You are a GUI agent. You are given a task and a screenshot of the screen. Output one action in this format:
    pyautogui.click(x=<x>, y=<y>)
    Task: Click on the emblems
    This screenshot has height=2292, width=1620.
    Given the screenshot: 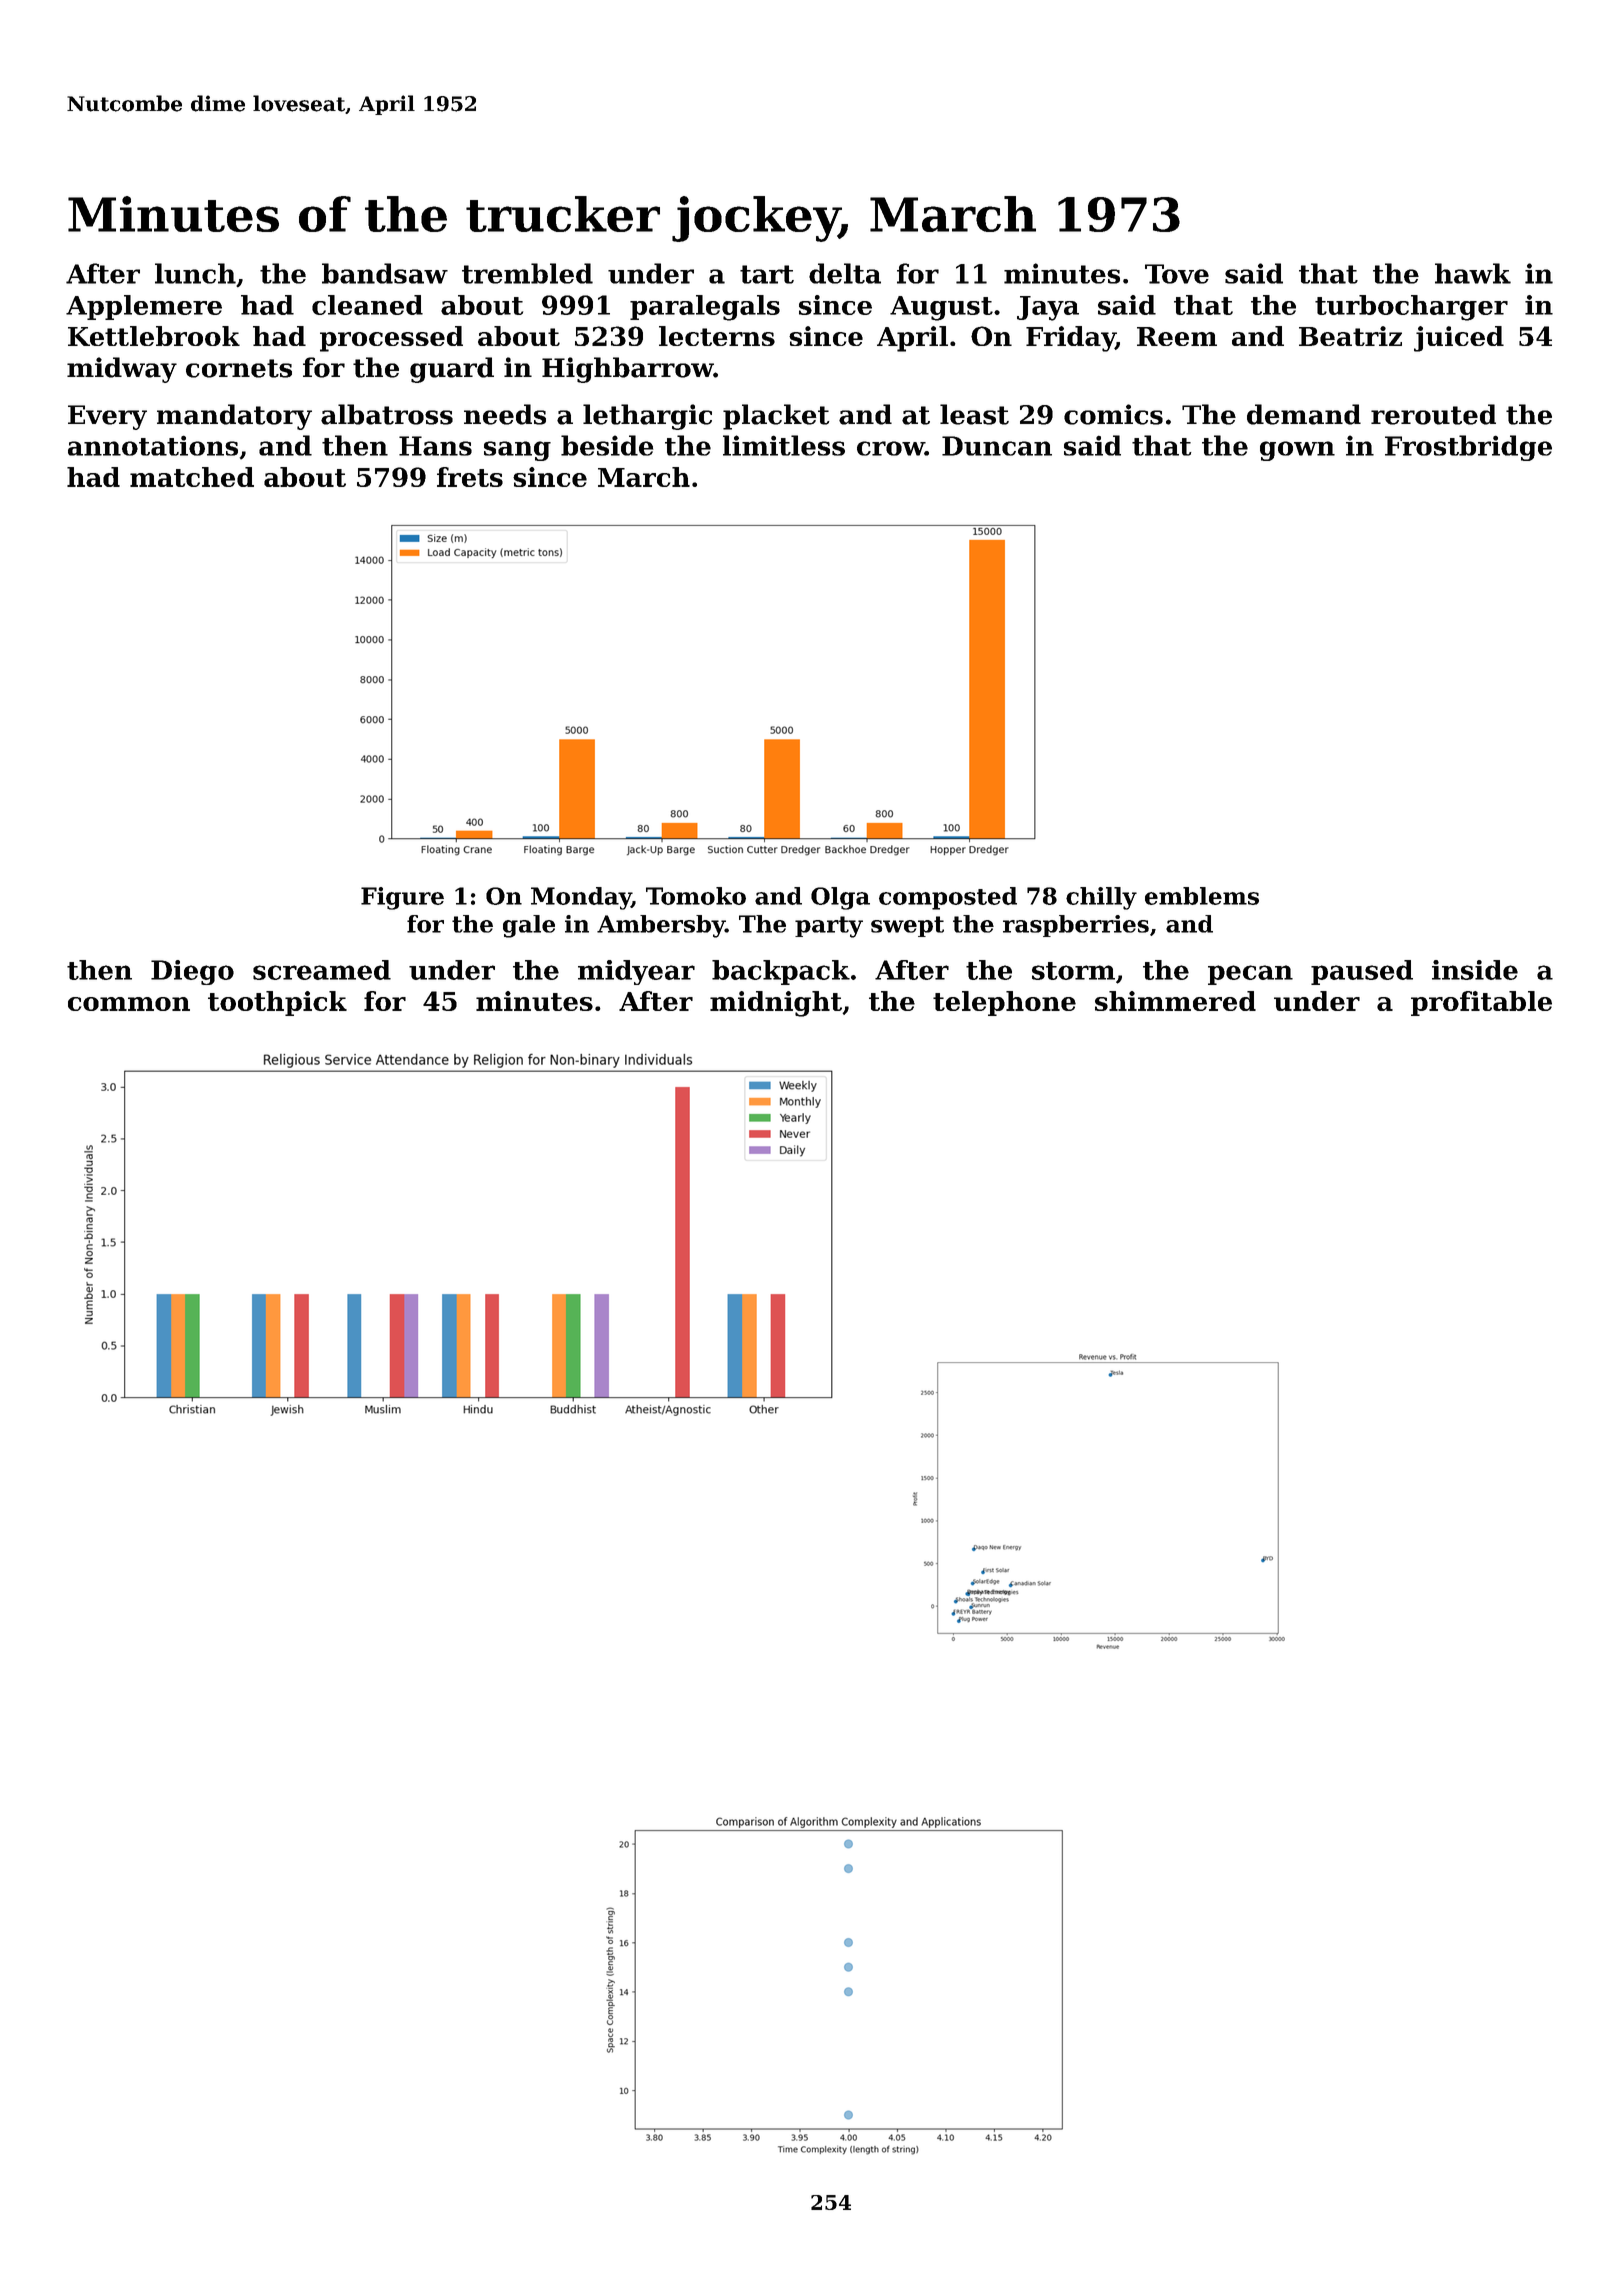 What is the action you would take?
    pyautogui.click(x=1202, y=896)
